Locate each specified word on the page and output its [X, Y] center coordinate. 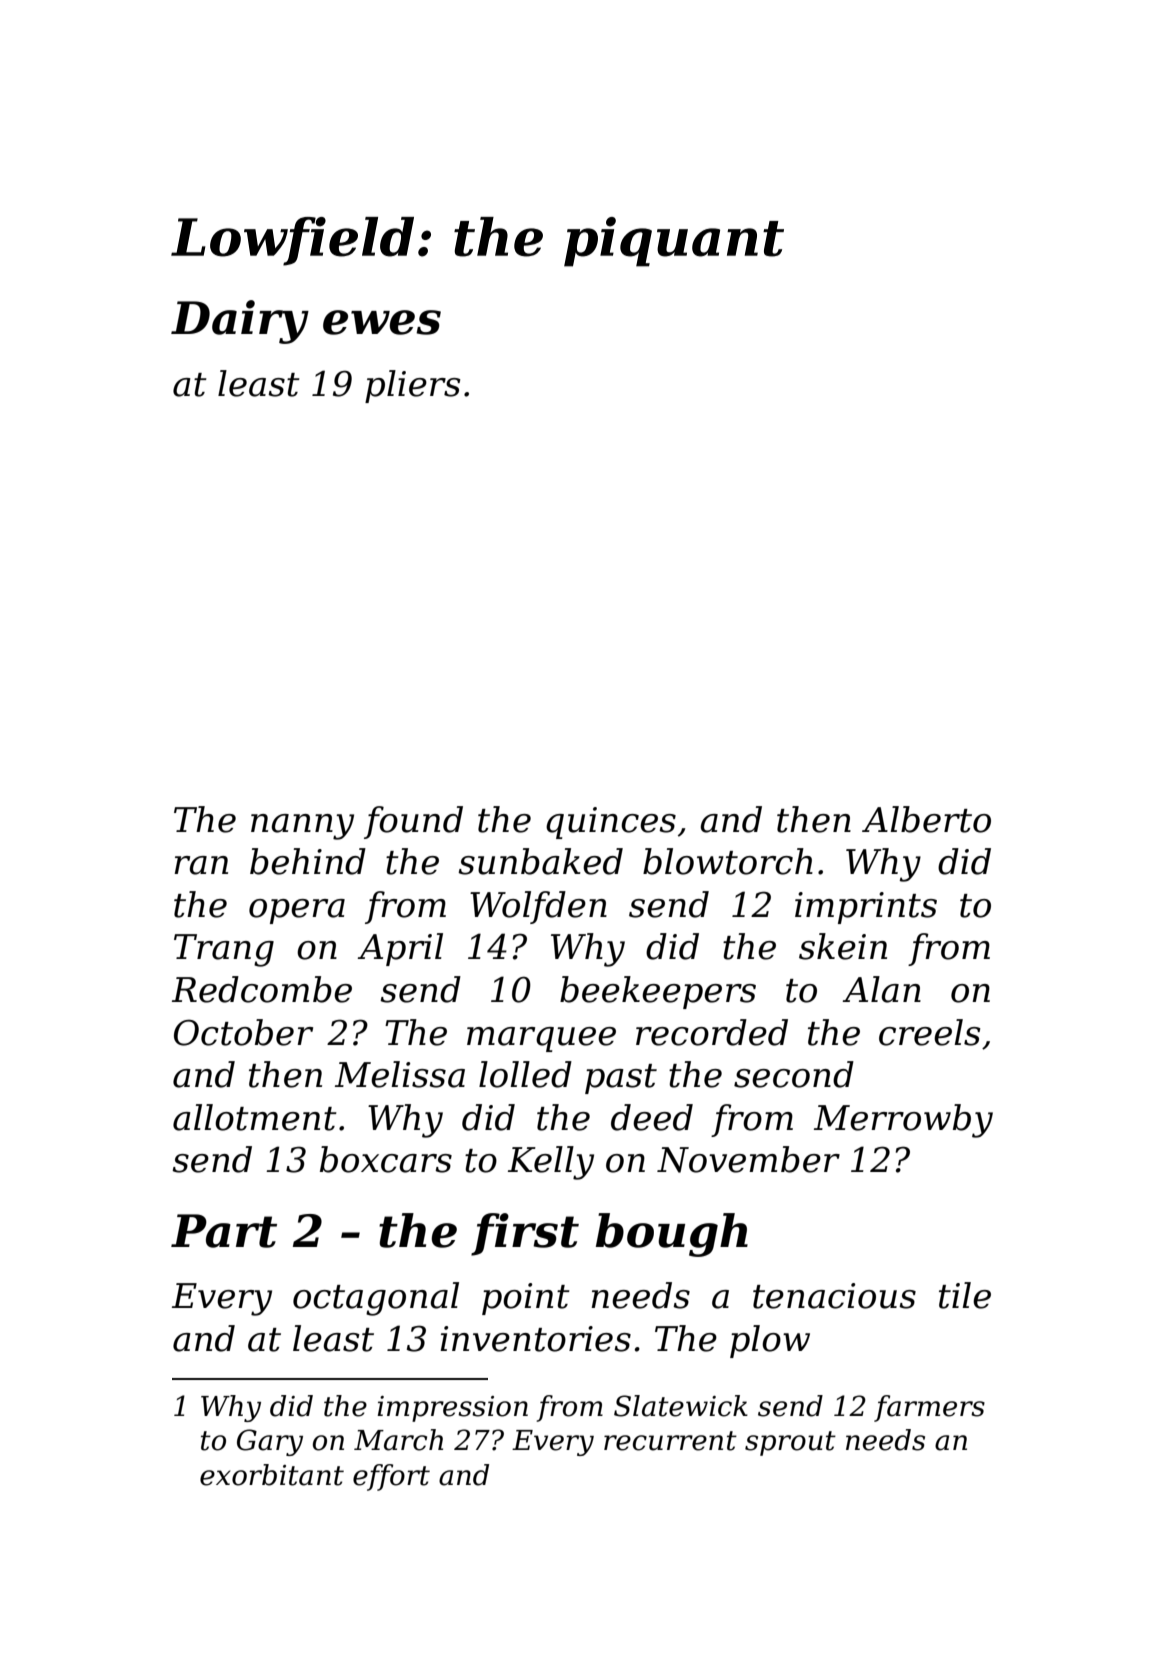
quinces [611, 823]
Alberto [926, 819]
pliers [413, 386]
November [748, 1159]
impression [452, 1409]
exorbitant [272, 1475]
